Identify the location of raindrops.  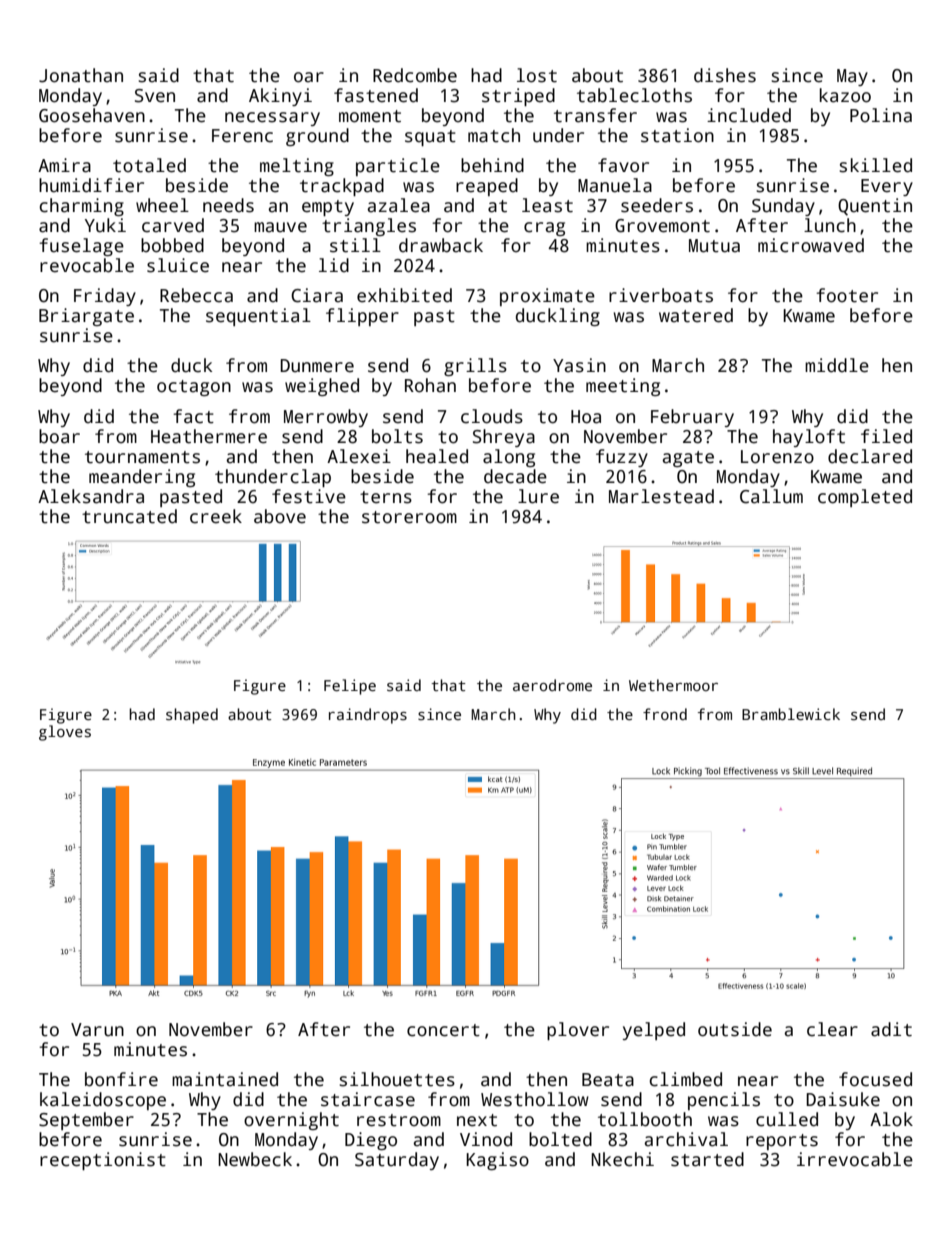
(368, 716).
